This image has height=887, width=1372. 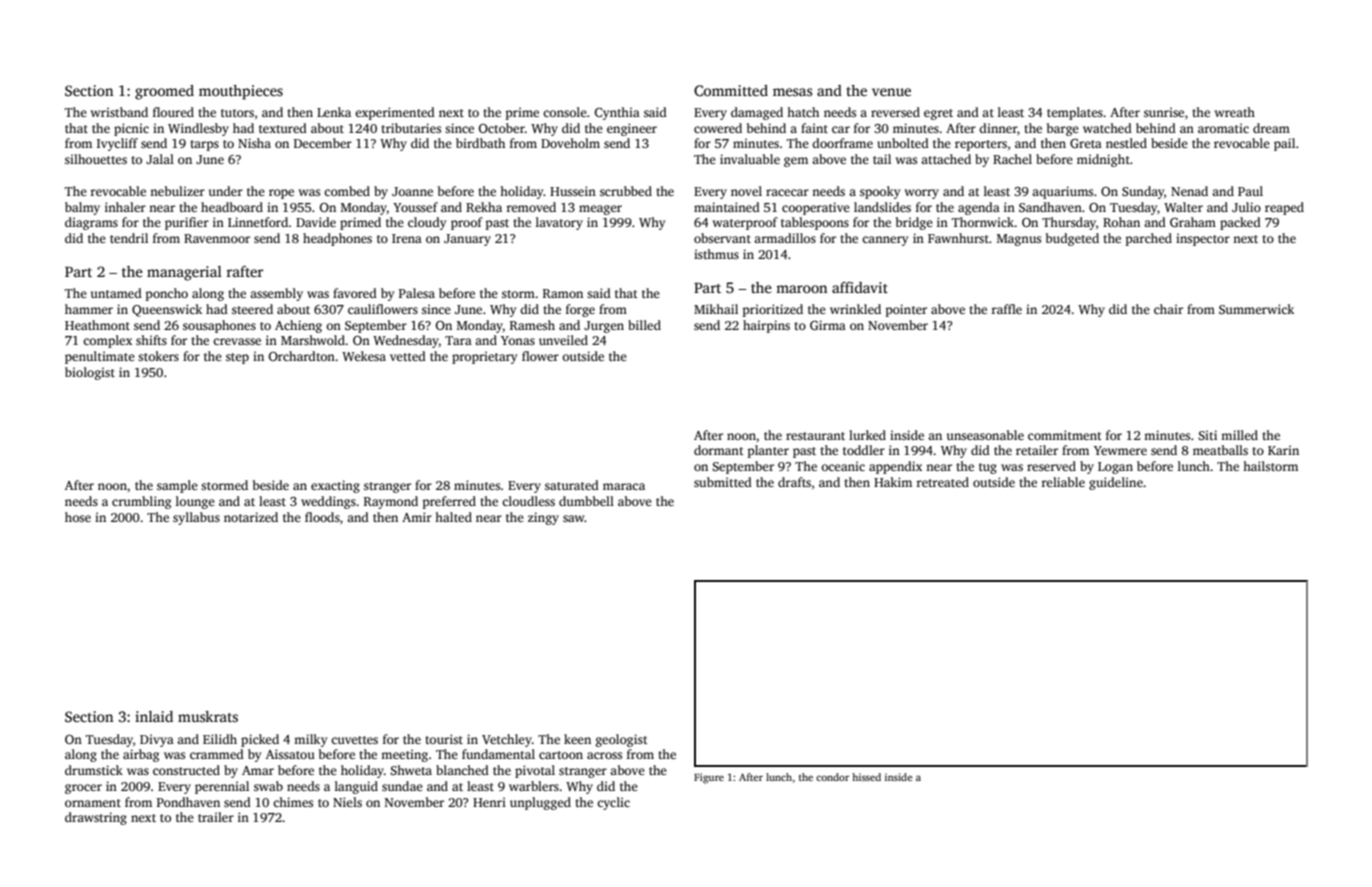 I want to click on Summerwick, so click(x=1256, y=309).
